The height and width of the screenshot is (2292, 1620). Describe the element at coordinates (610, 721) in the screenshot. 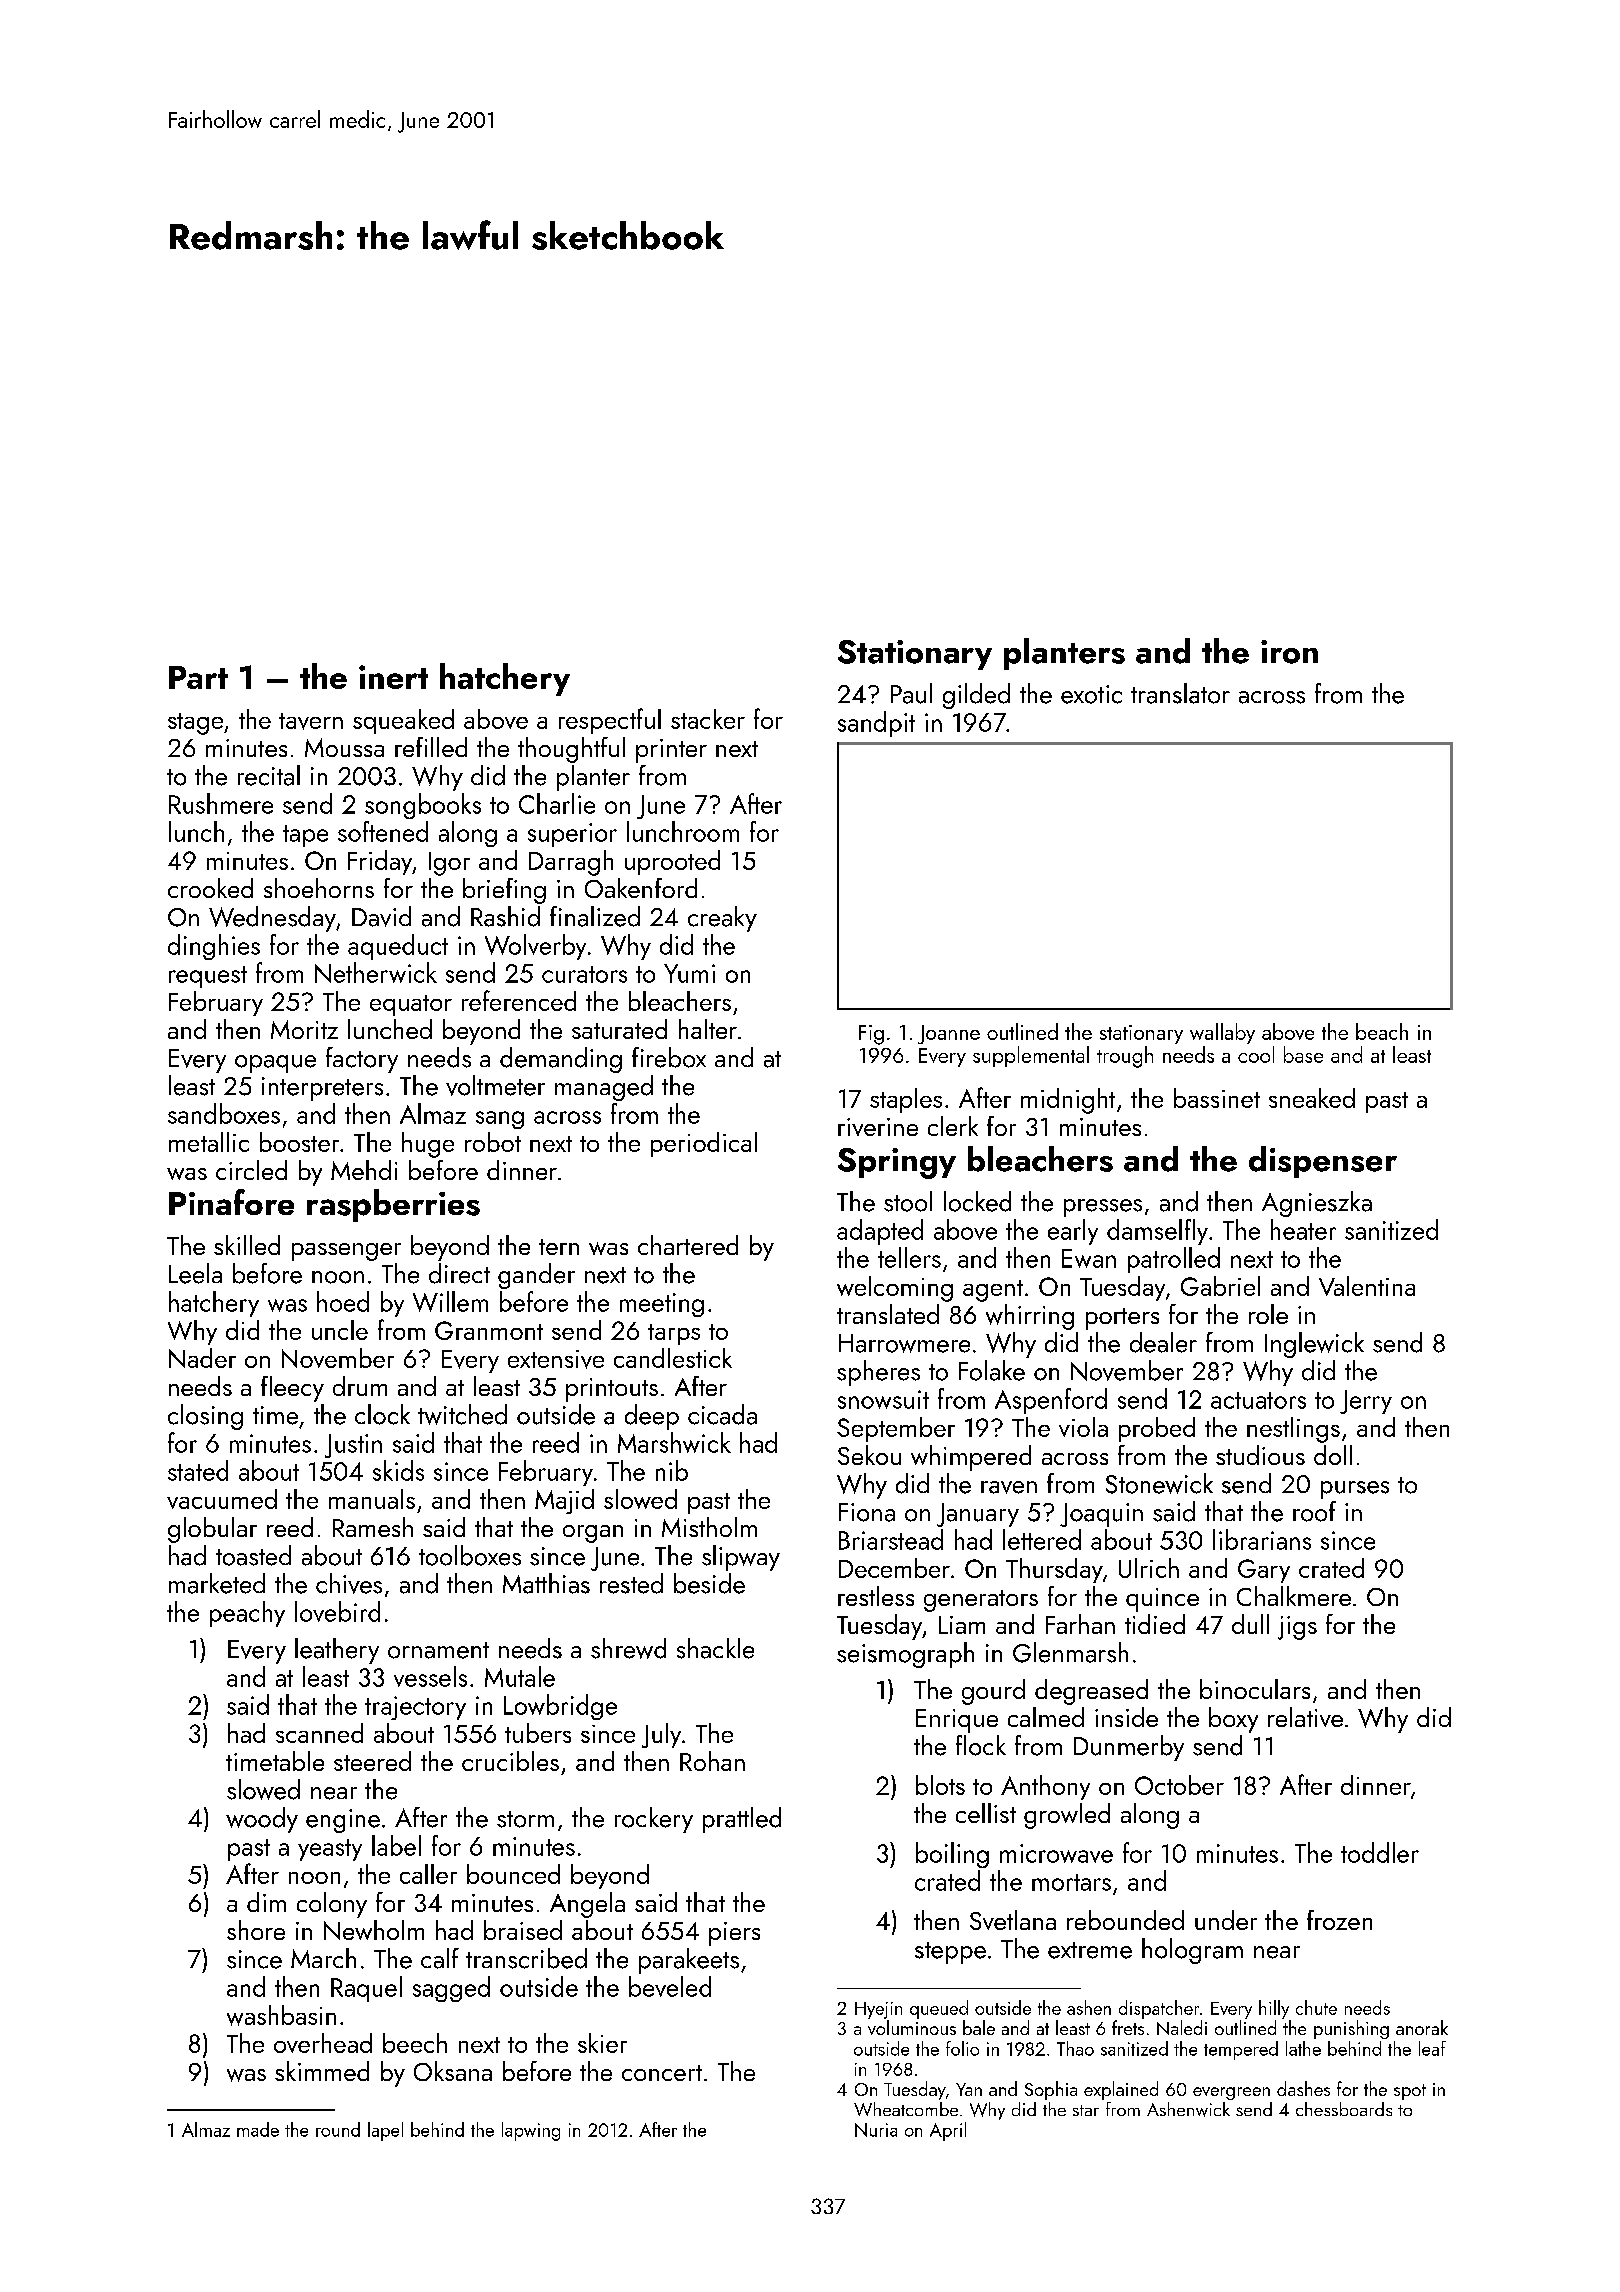

I see `respectful` at that location.
